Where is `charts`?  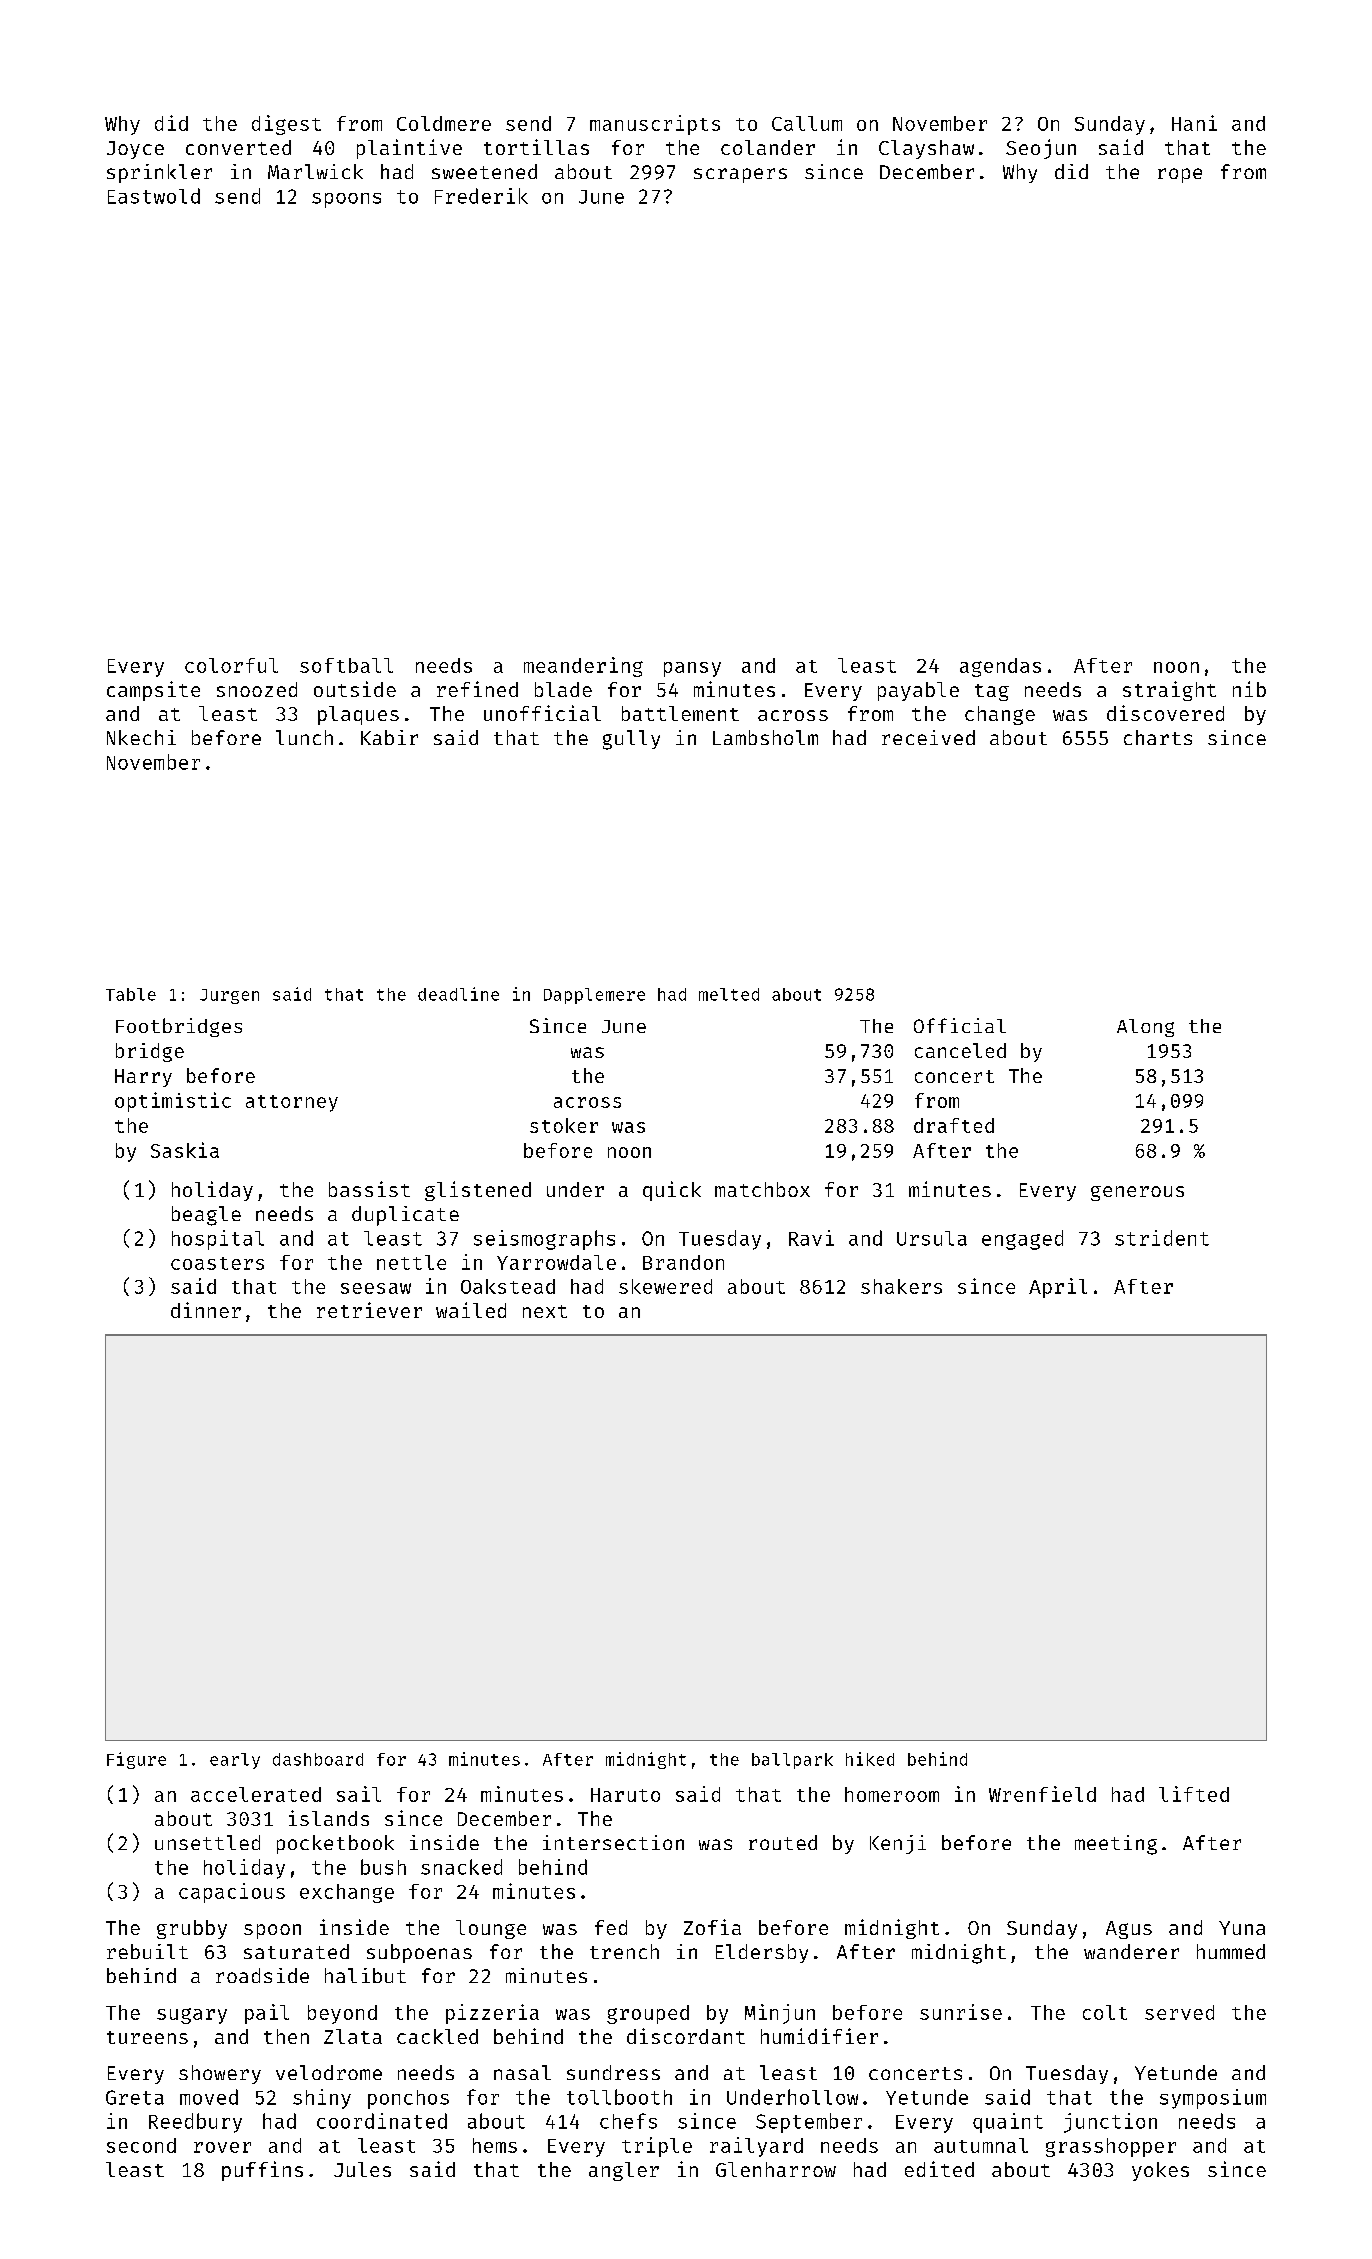 charts is located at coordinates (1158, 737).
